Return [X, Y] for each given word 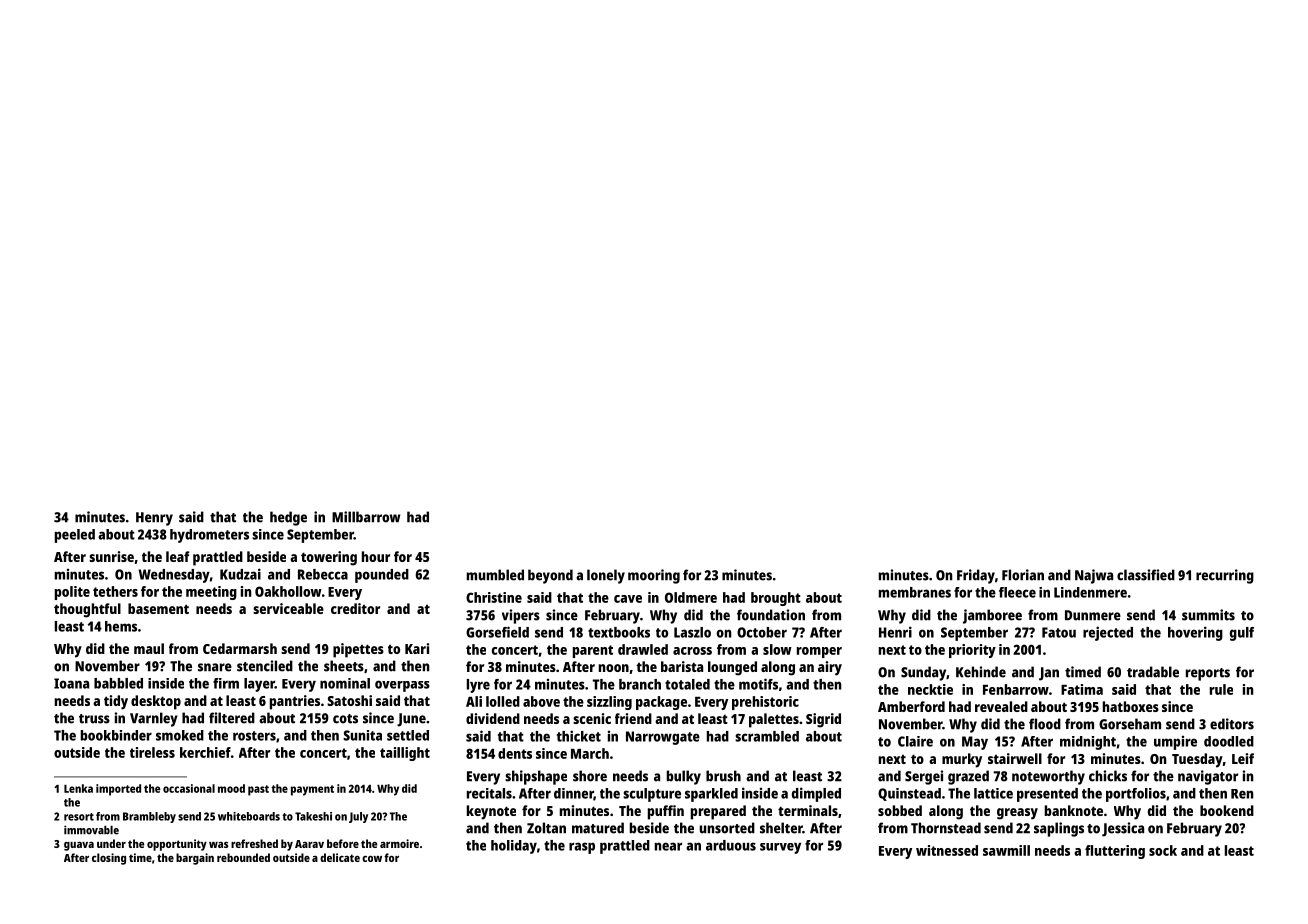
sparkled [711, 795]
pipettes [358, 650]
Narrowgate [663, 738]
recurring [1225, 576]
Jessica [1123, 829]
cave [628, 599]
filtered [232, 718]
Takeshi [313, 816]
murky [962, 760]
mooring [654, 576]
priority [972, 651]
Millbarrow [366, 517]
